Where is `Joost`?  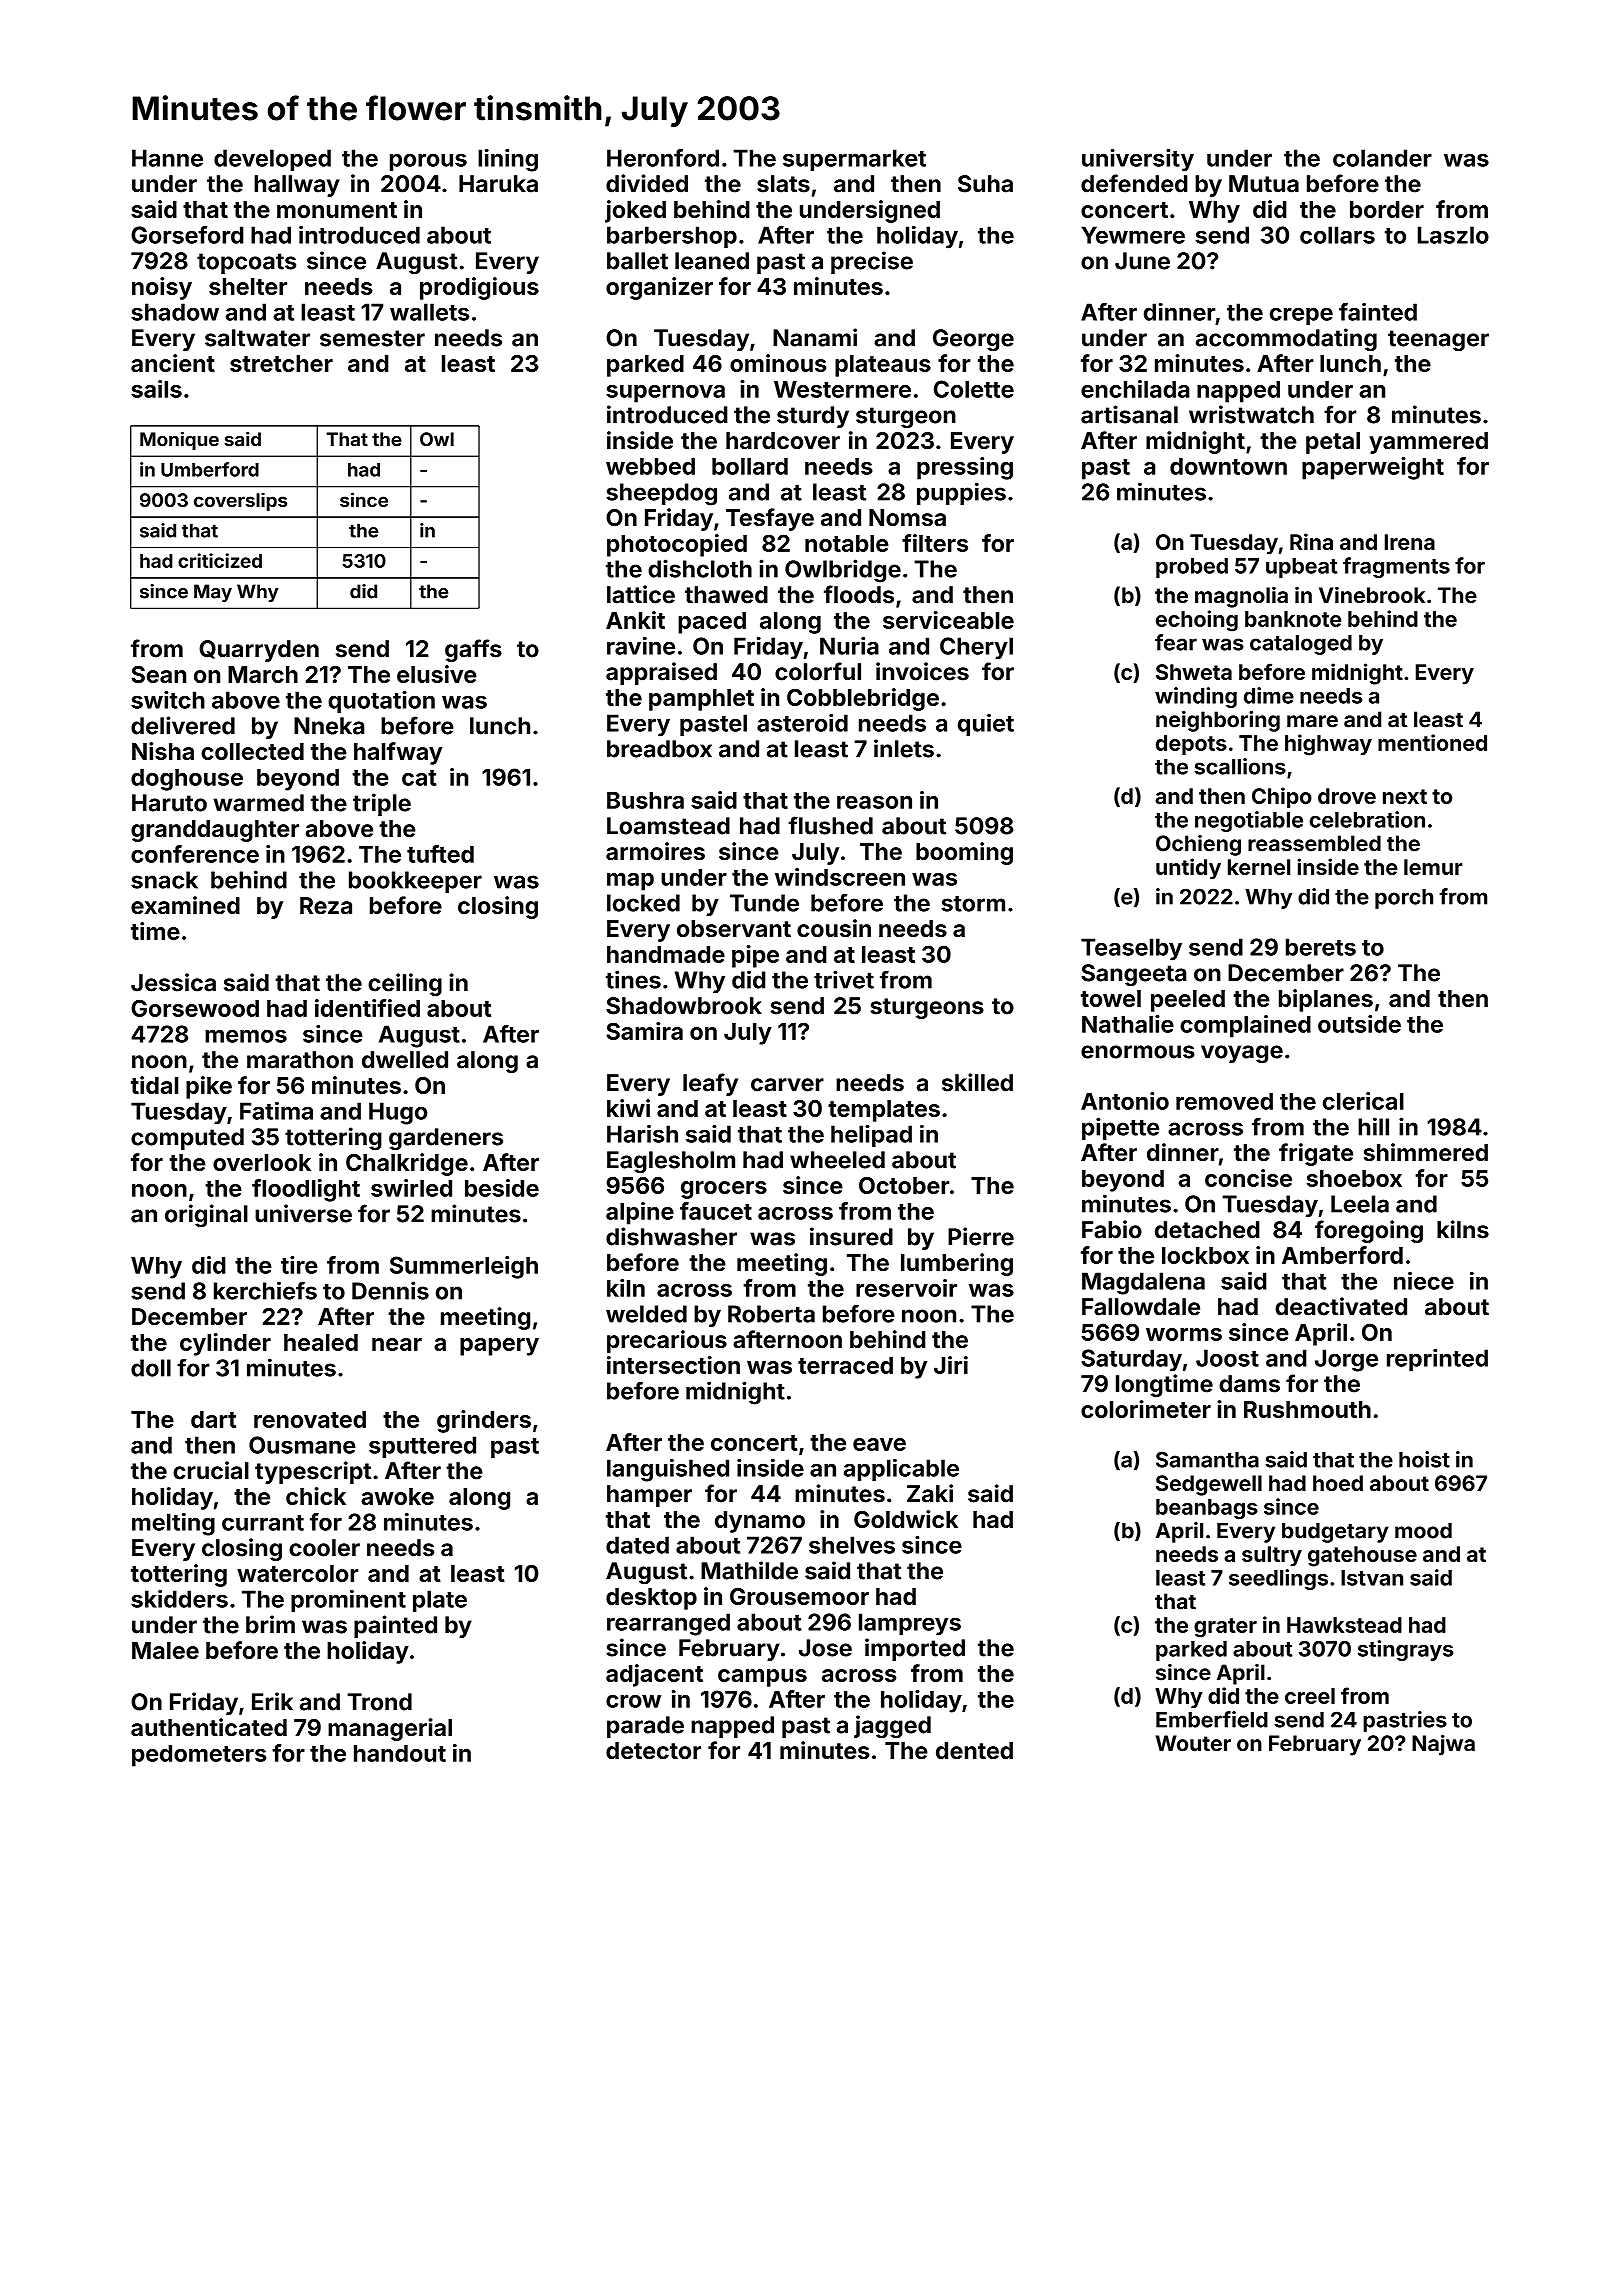
Joost is located at coordinates (1227, 1358).
